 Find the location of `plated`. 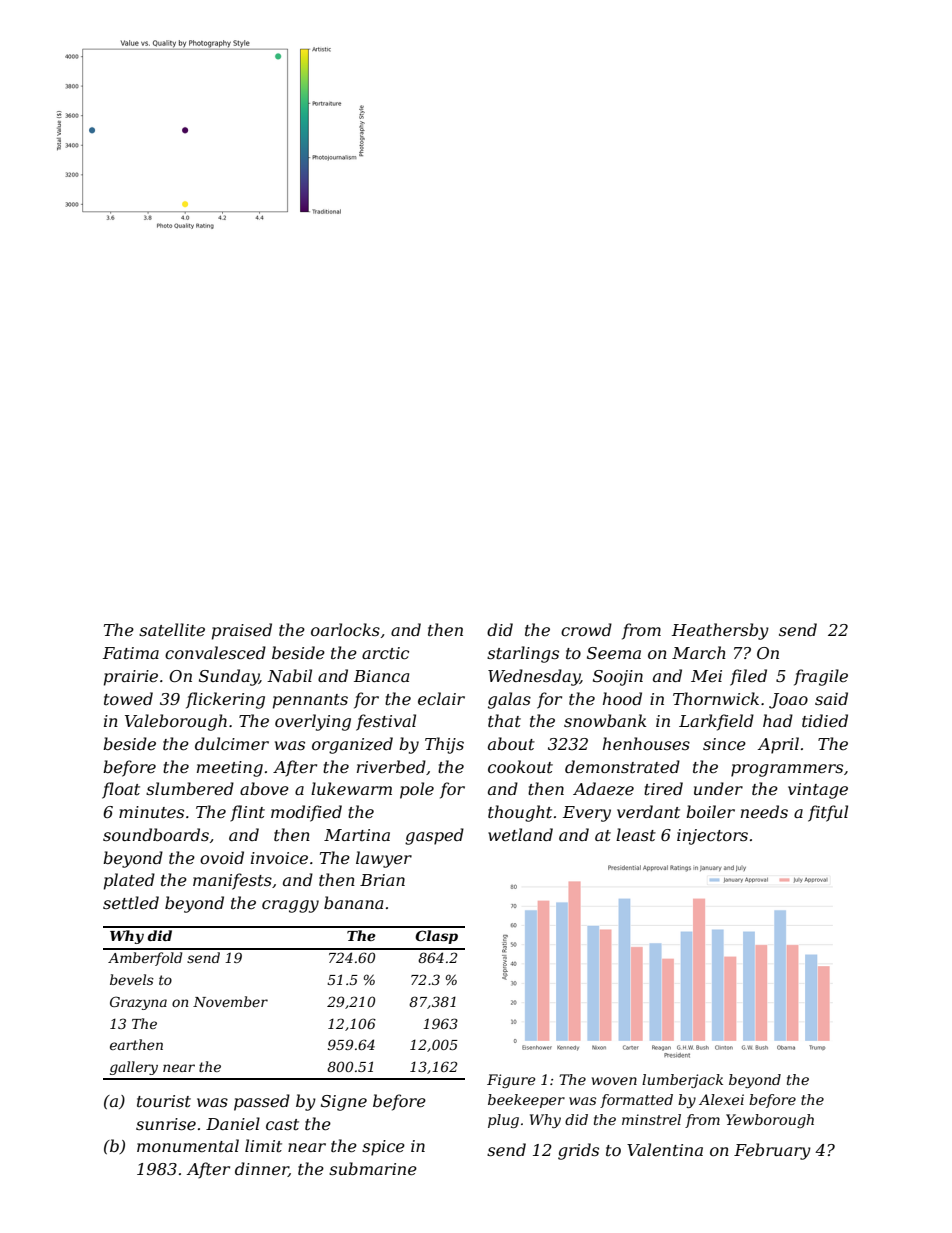

plated is located at coordinates (129, 881).
